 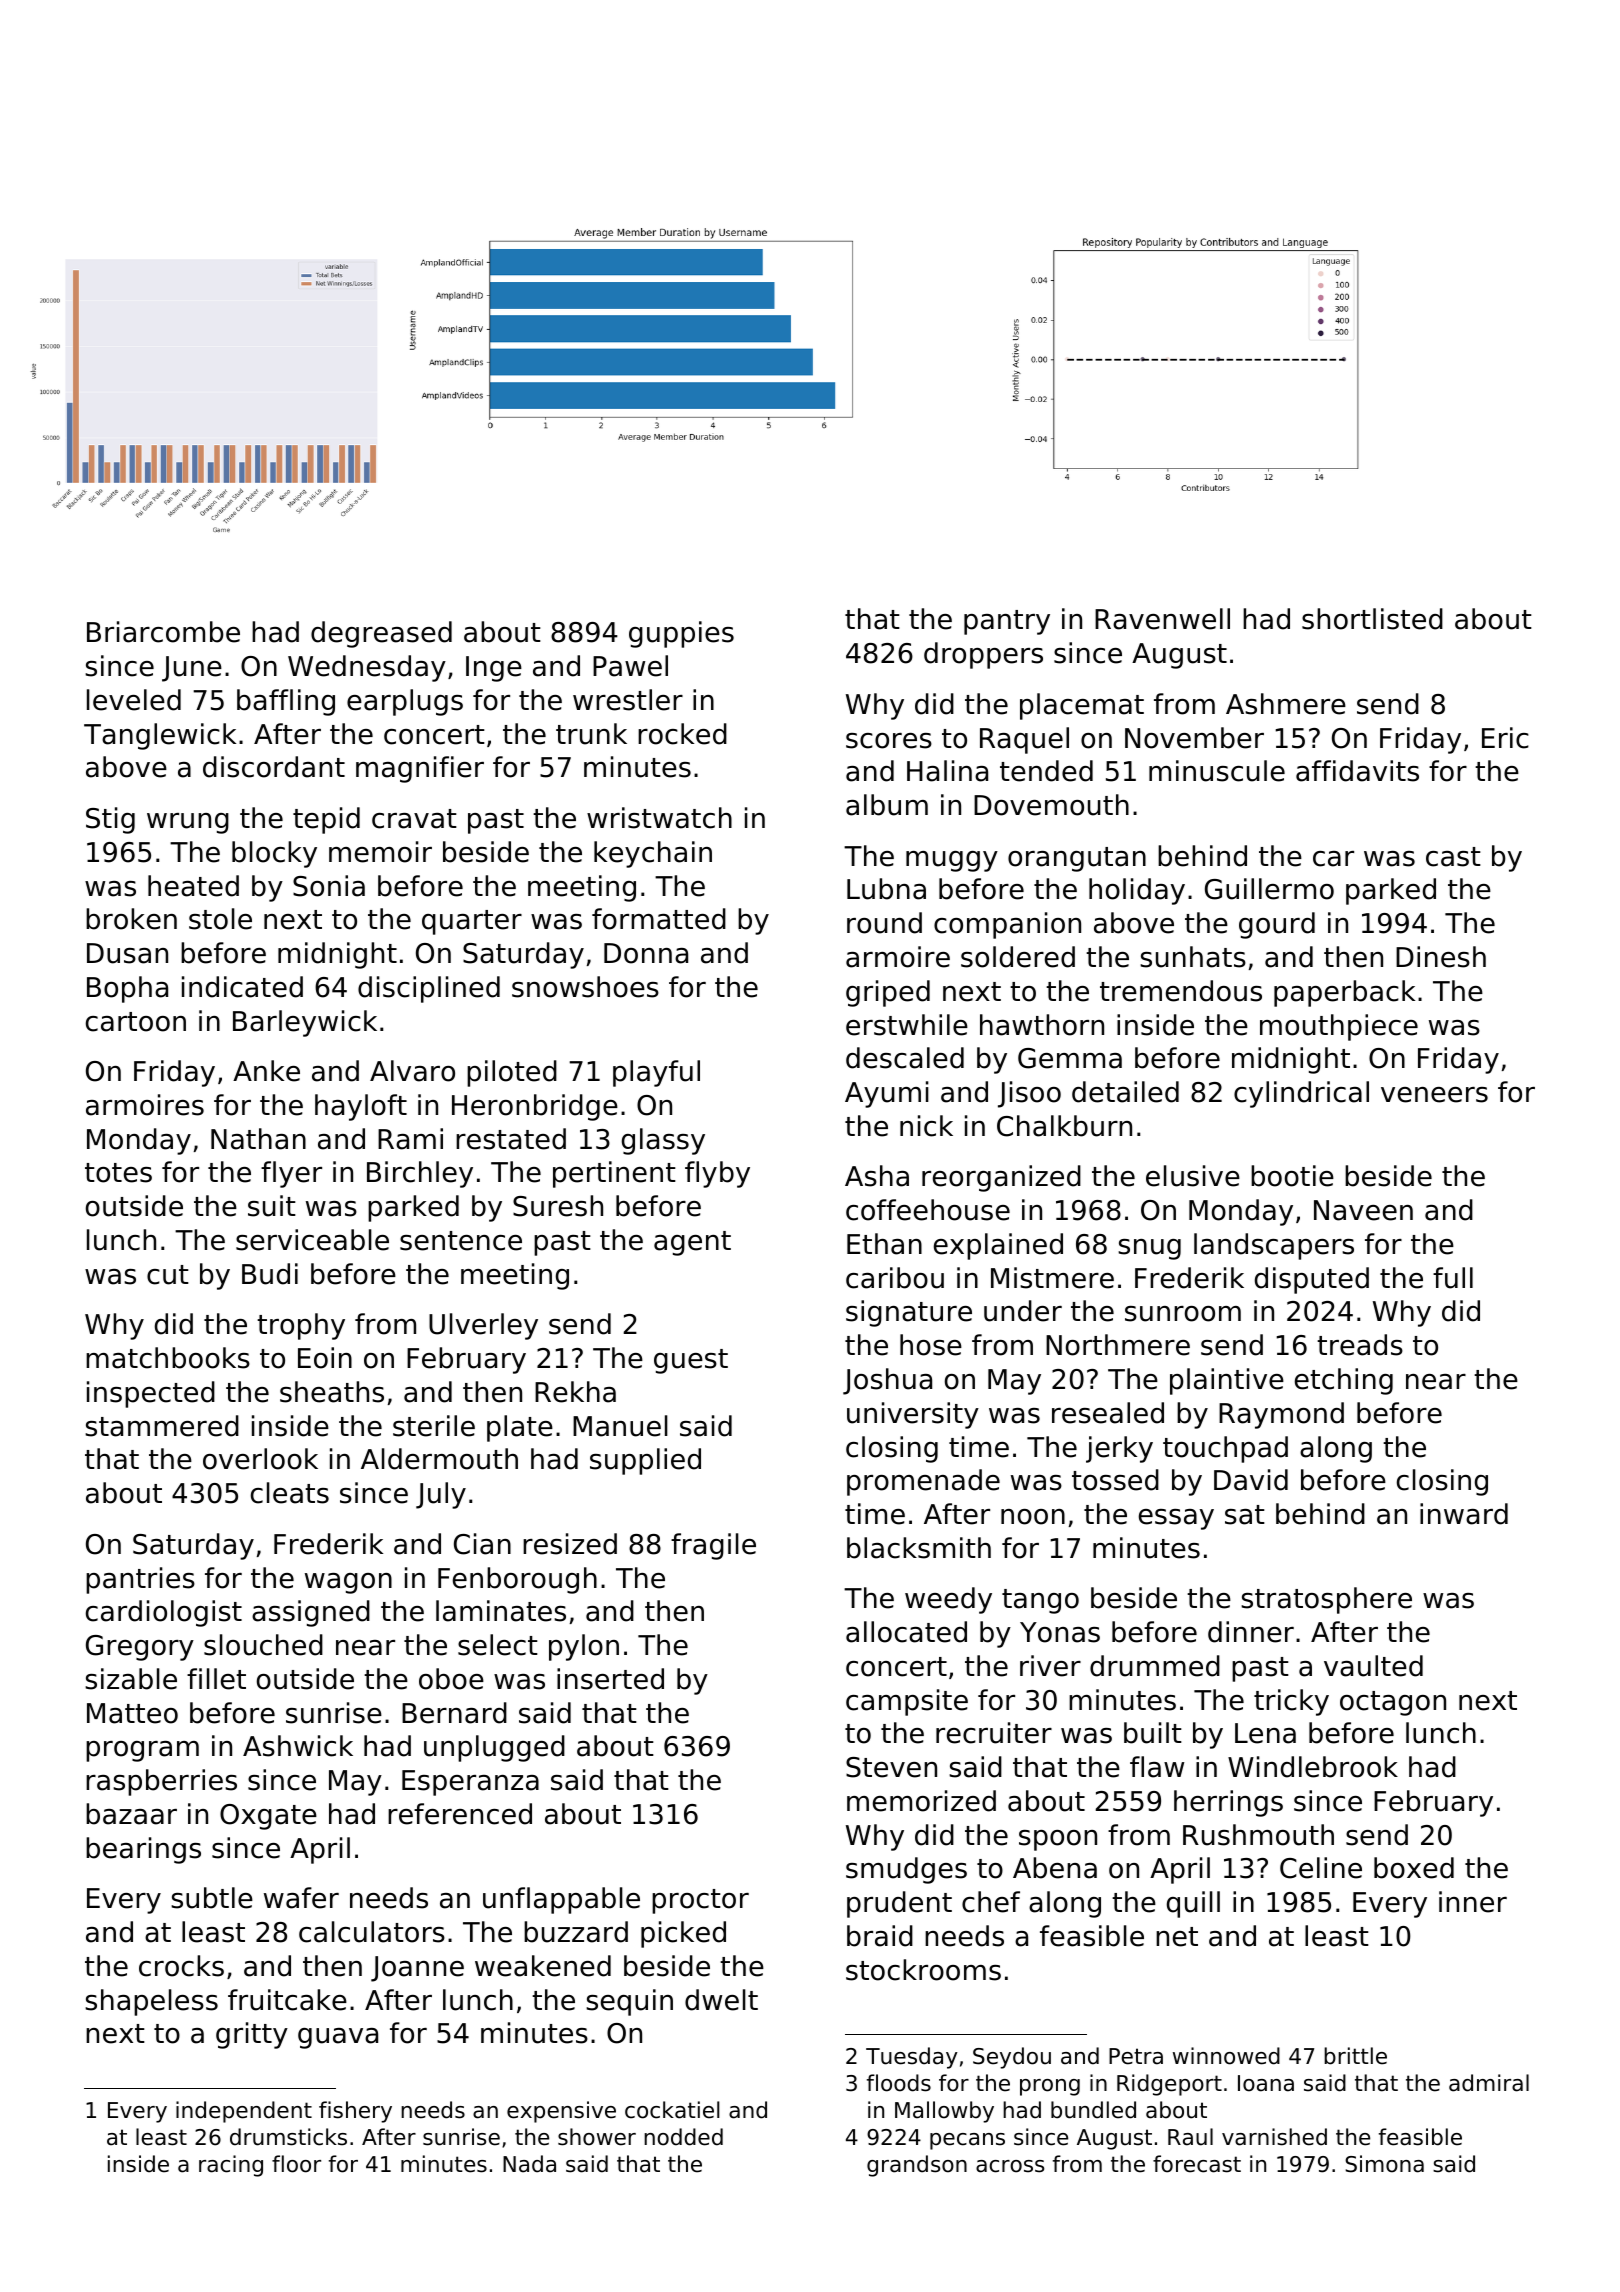 What do you see at coordinates (1453, 1278) in the page?
I see `full` at bounding box center [1453, 1278].
